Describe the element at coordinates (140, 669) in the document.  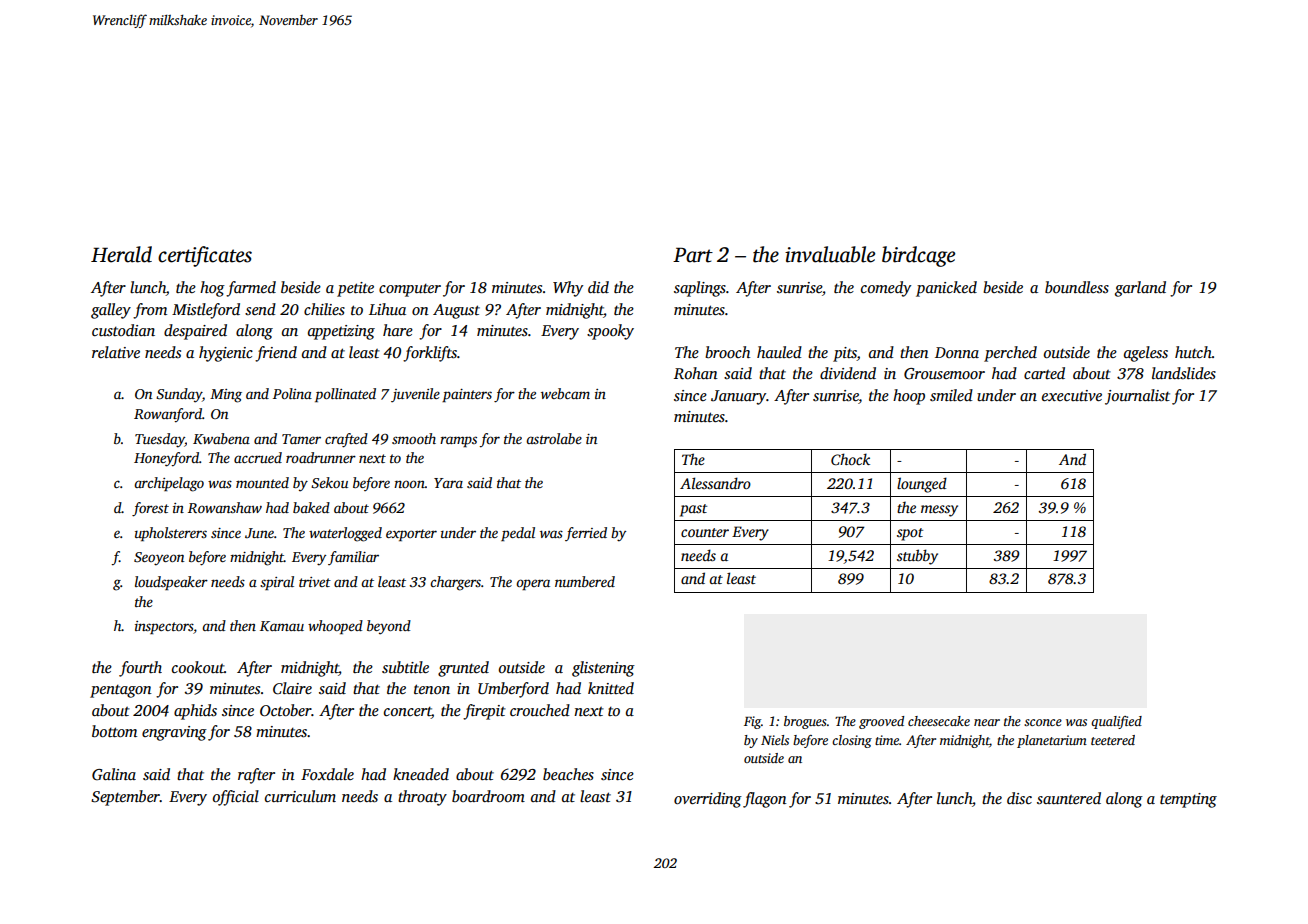
I see `fourth` at that location.
